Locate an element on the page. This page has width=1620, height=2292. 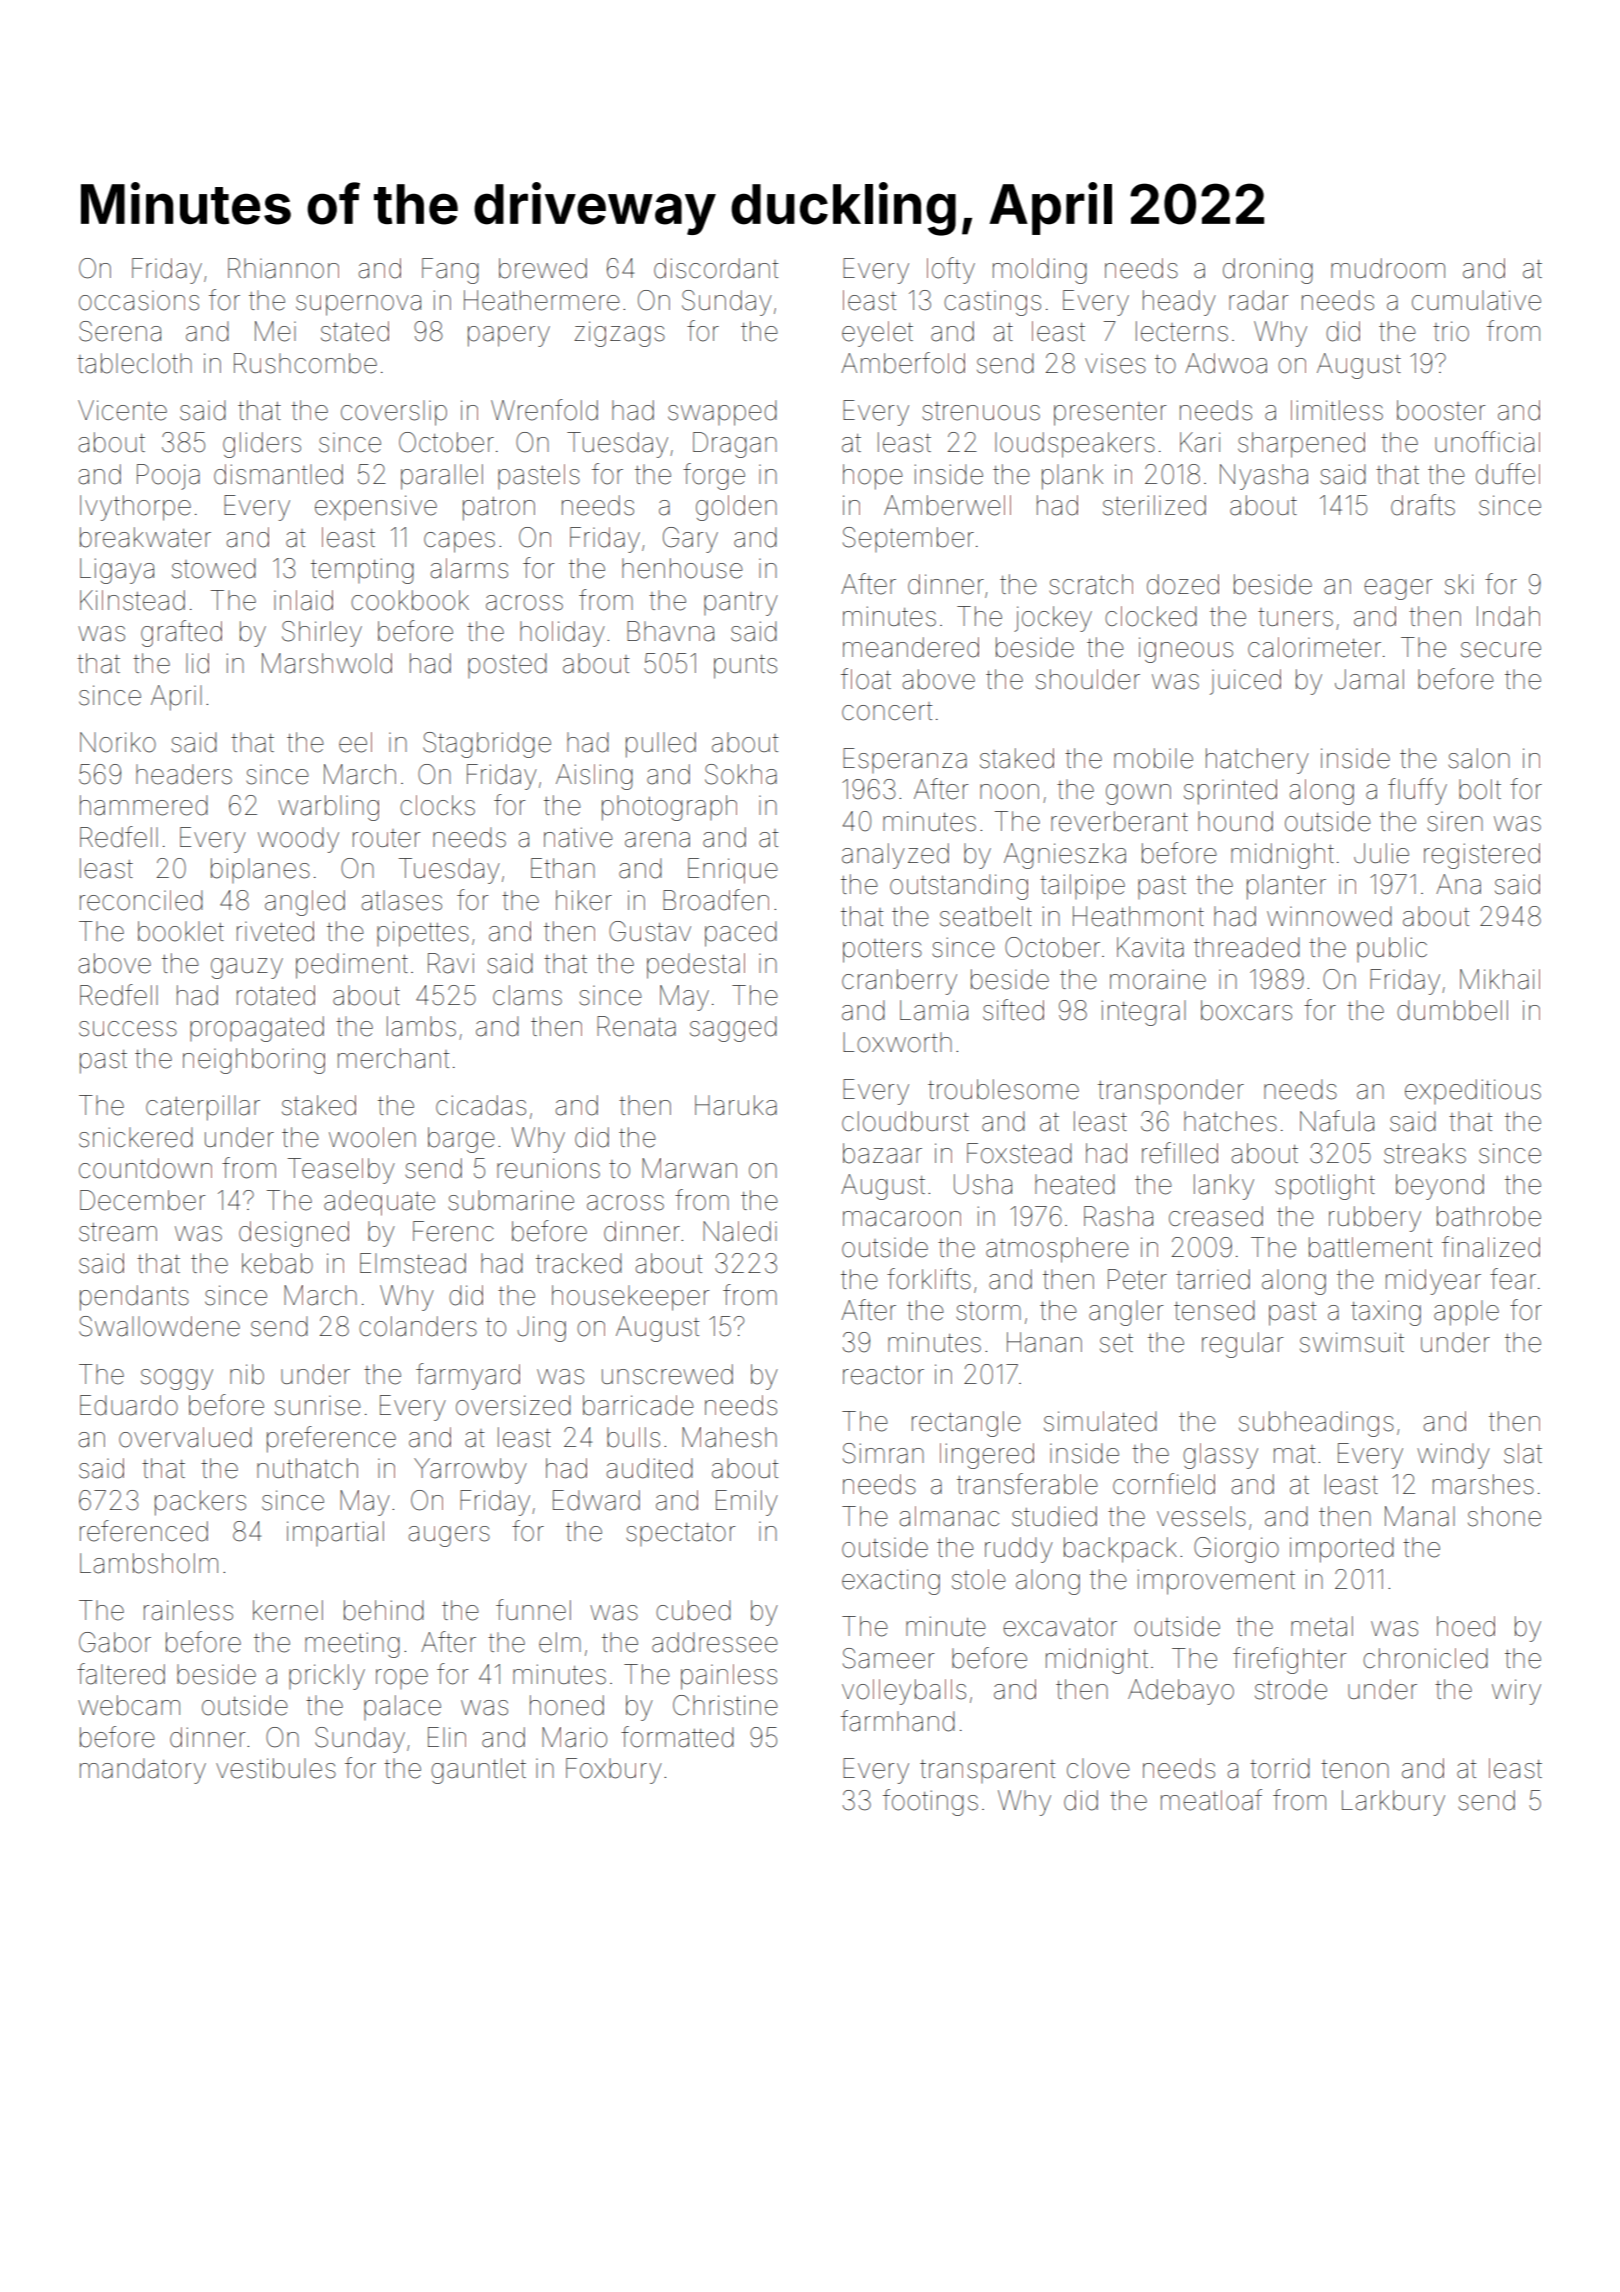
Mikhail is located at coordinates (1500, 979).
